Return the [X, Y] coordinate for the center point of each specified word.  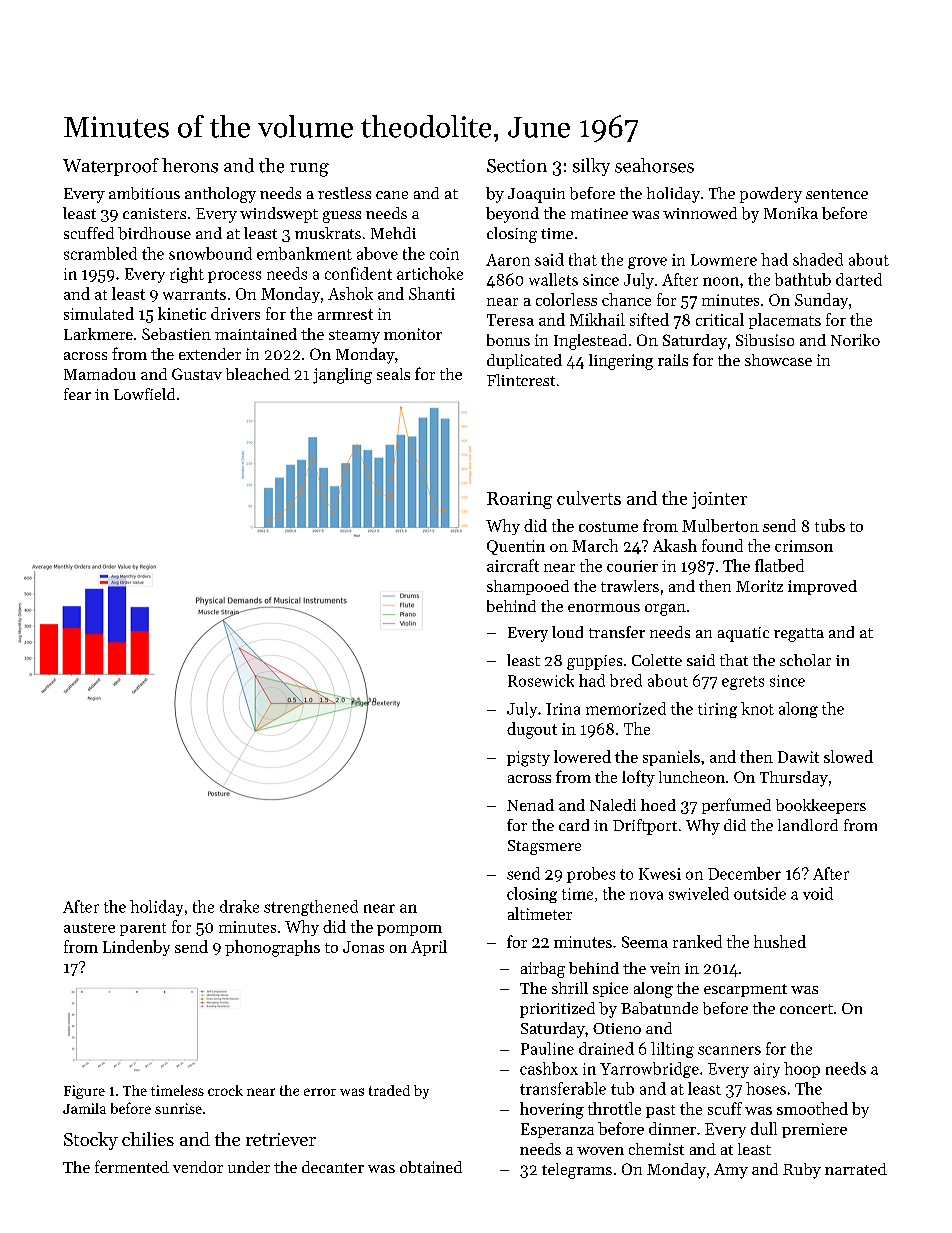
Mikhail [597, 319]
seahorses [654, 165]
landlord [808, 825]
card [574, 825]
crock [225, 1090]
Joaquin [536, 195]
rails [673, 360]
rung [309, 170]
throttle [614, 1108]
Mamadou [100, 374]
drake [239, 906]
